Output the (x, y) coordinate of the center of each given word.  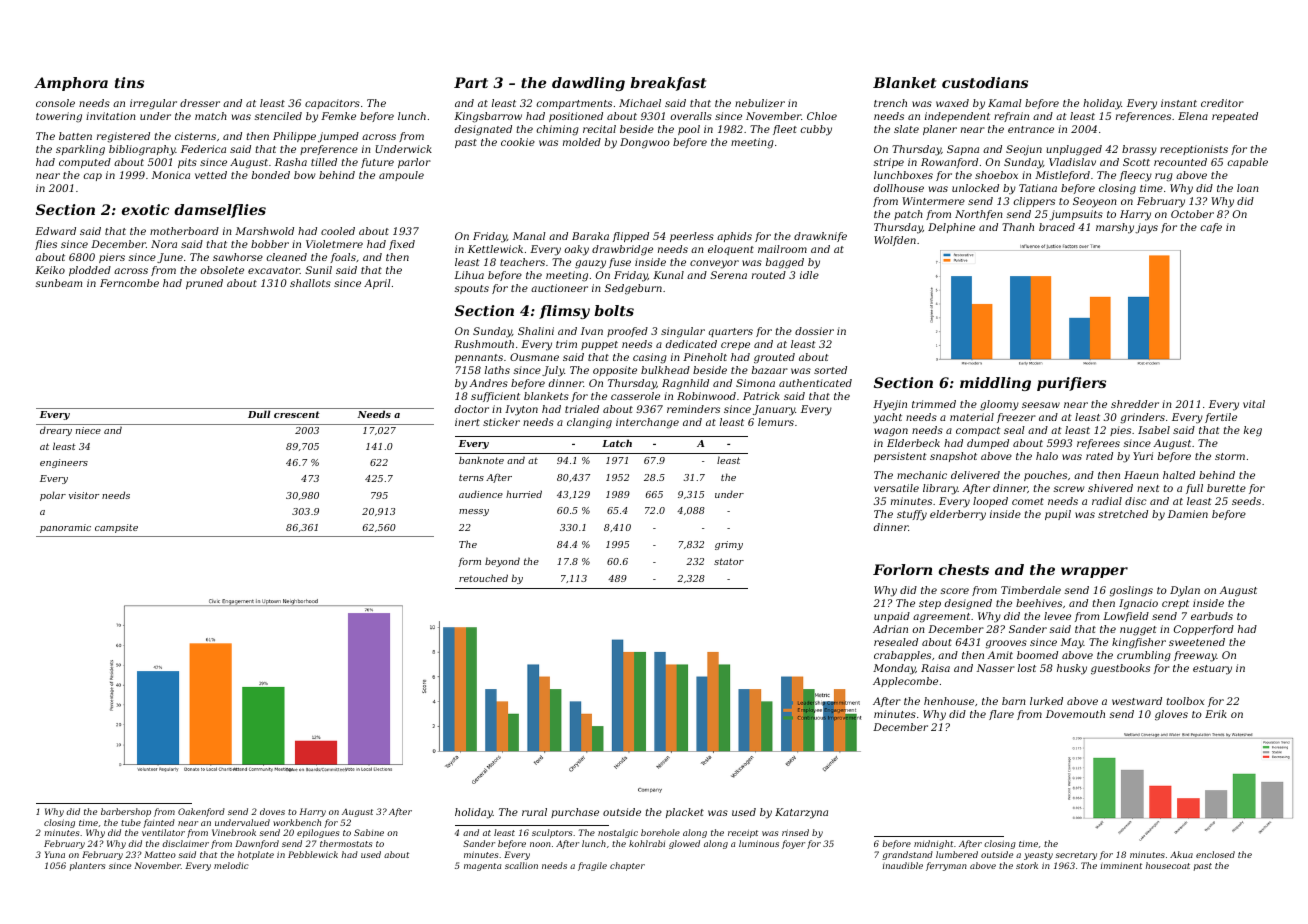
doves (272, 811)
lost (1027, 668)
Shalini (536, 331)
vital (1254, 404)
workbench (297, 822)
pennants (479, 358)
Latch (617, 443)
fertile (1221, 418)
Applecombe (905, 682)
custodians (985, 82)
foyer (793, 844)
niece (88, 430)
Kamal (1005, 103)
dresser (200, 103)
